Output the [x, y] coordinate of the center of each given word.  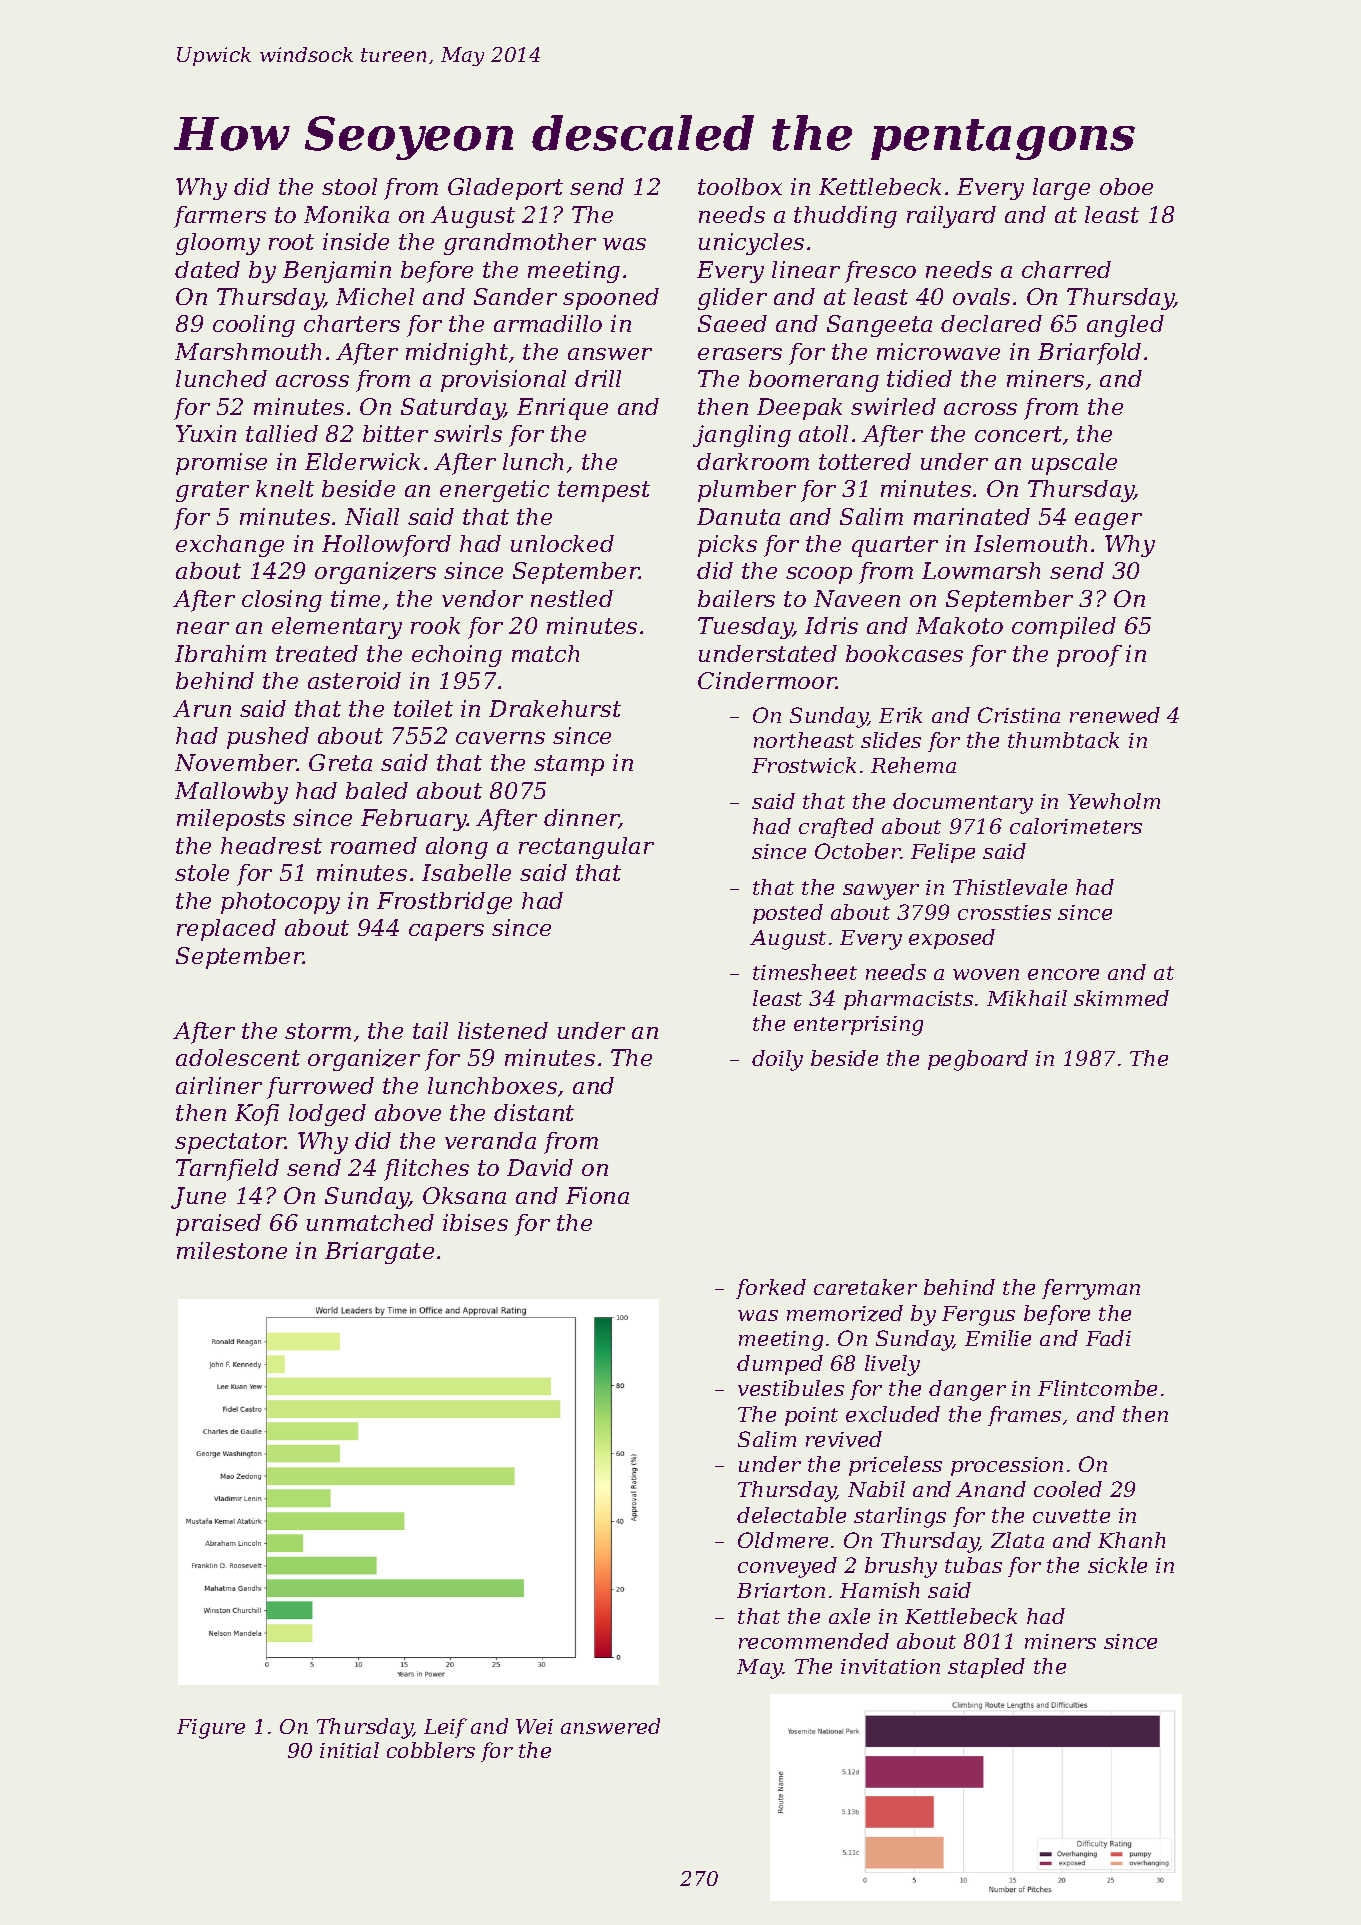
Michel [375, 296]
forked [771, 1289]
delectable [791, 1515]
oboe [1126, 186]
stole [202, 872]
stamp [569, 765]
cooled [1068, 1489]
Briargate [379, 1253]
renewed [1115, 715]
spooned [611, 299]
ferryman [1091, 1289]
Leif [445, 1728]
